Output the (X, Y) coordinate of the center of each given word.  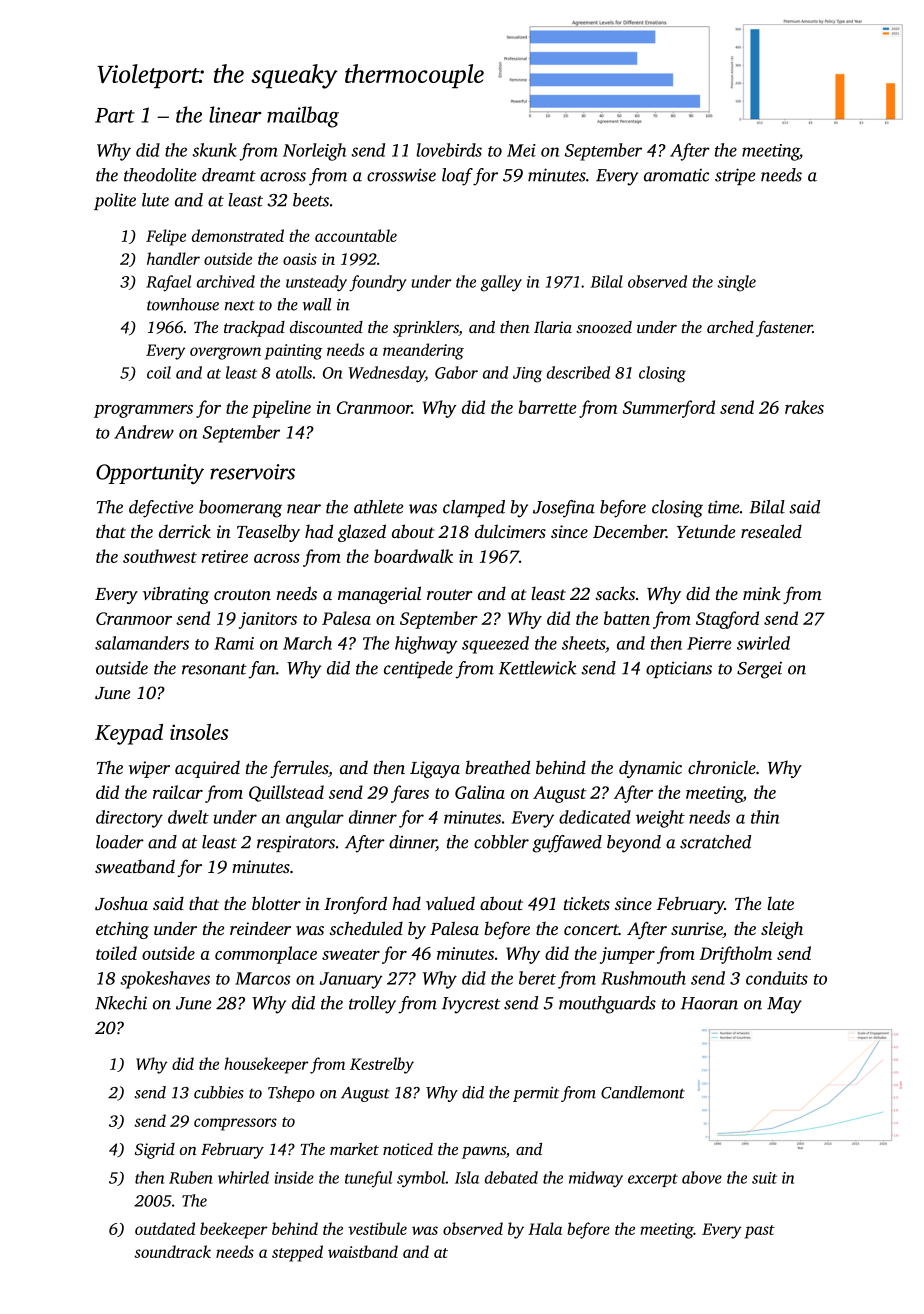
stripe (735, 176)
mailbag (303, 117)
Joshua (121, 903)
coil (159, 372)
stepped (297, 1253)
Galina (480, 792)
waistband (363, 1251)
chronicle (722, 767)
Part (115, 115)
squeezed (495, 645)
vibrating (176, 595)
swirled (763, 643)
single (736, 283)
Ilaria (553, 327)
